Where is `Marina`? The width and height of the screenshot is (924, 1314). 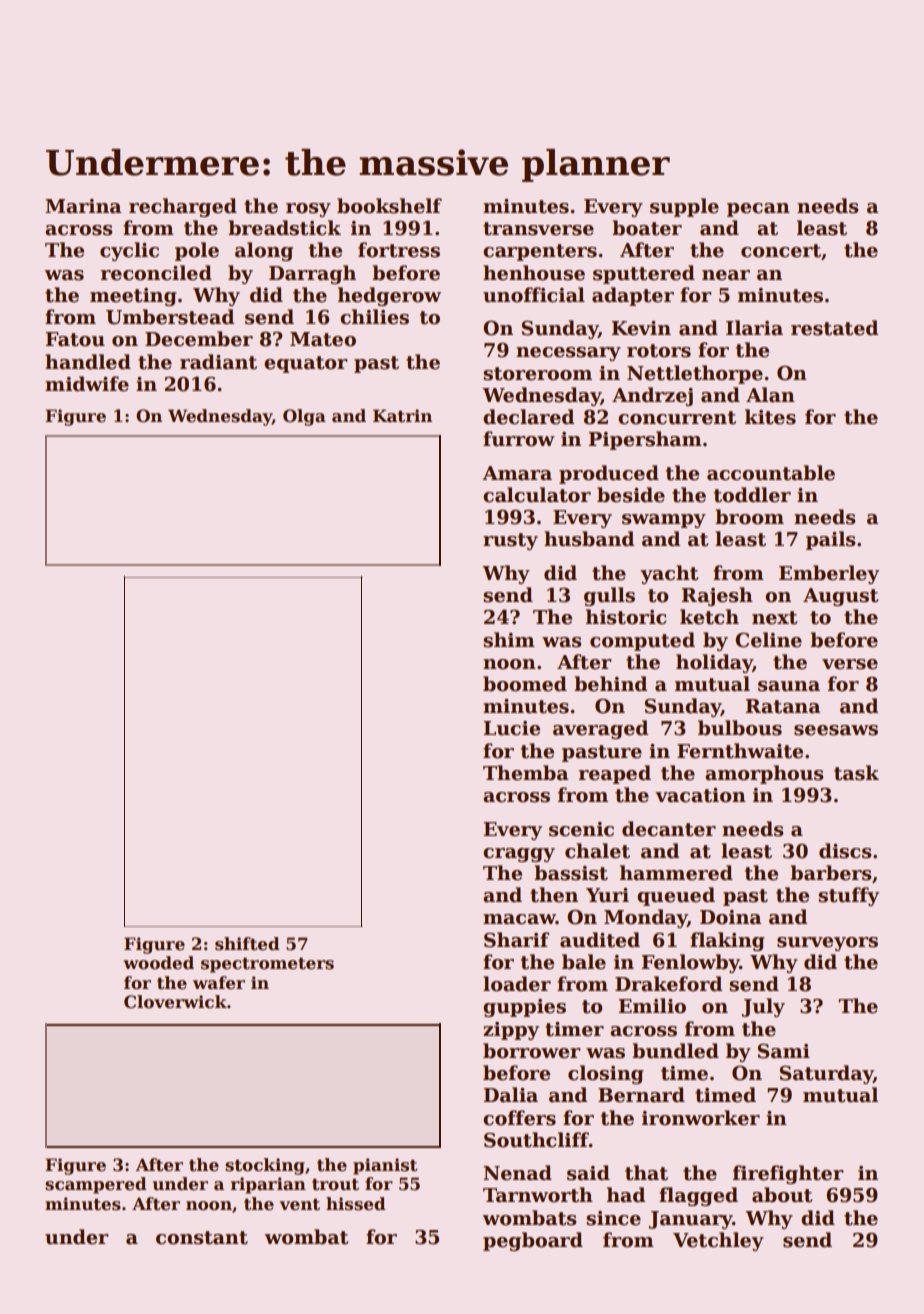 Marina is located at coordinates (83, 206).
